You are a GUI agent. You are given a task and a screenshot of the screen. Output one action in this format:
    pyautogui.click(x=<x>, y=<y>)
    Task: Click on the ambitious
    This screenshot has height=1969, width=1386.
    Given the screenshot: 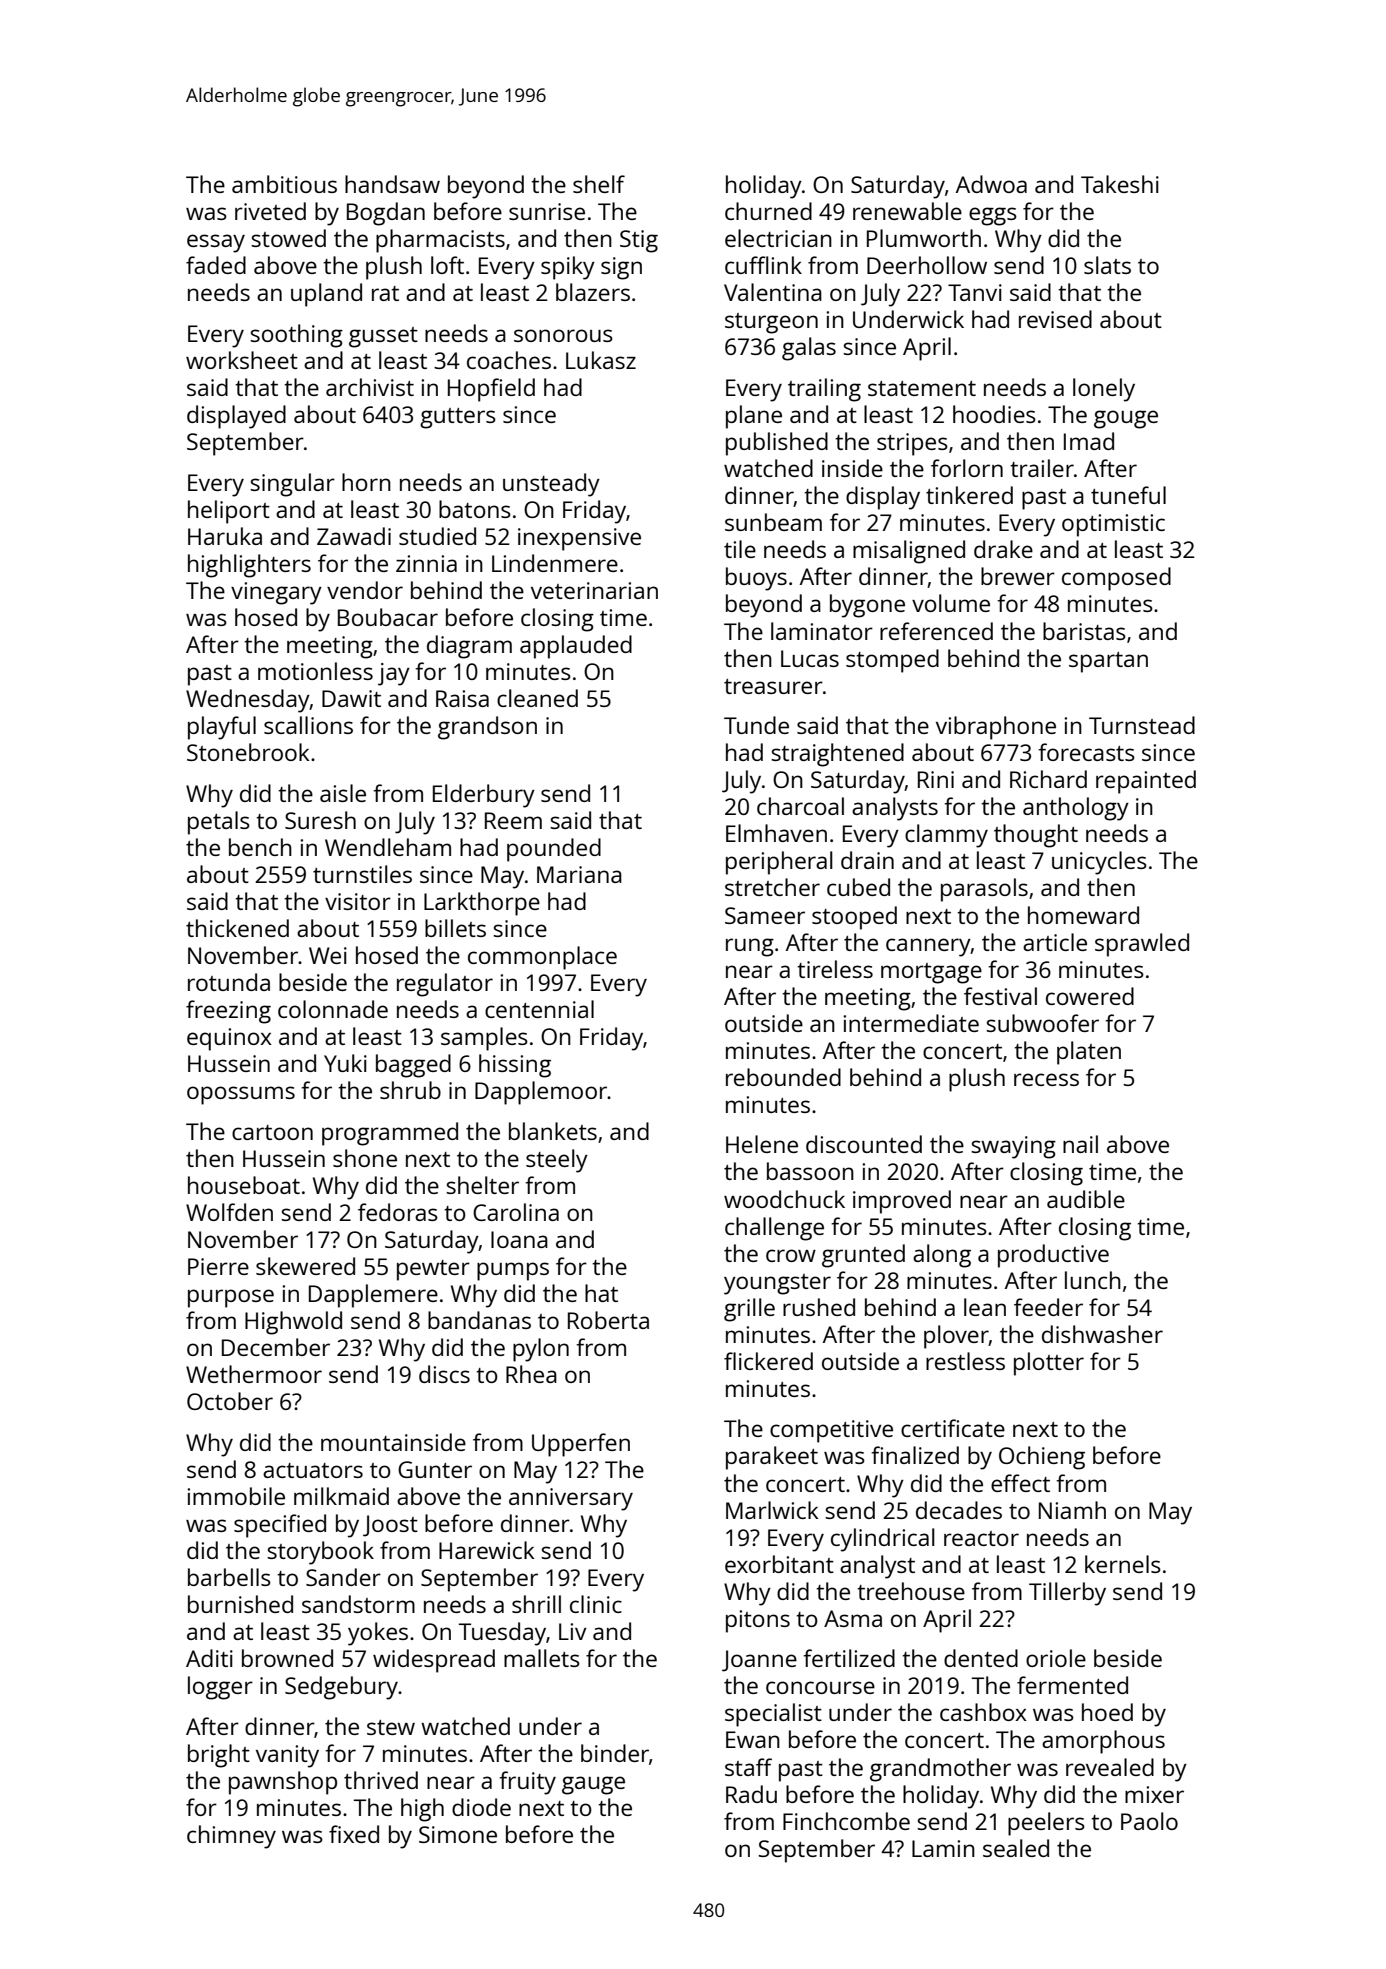 What is the action you would take?
    pyautogui.click(x=284, y=184)
